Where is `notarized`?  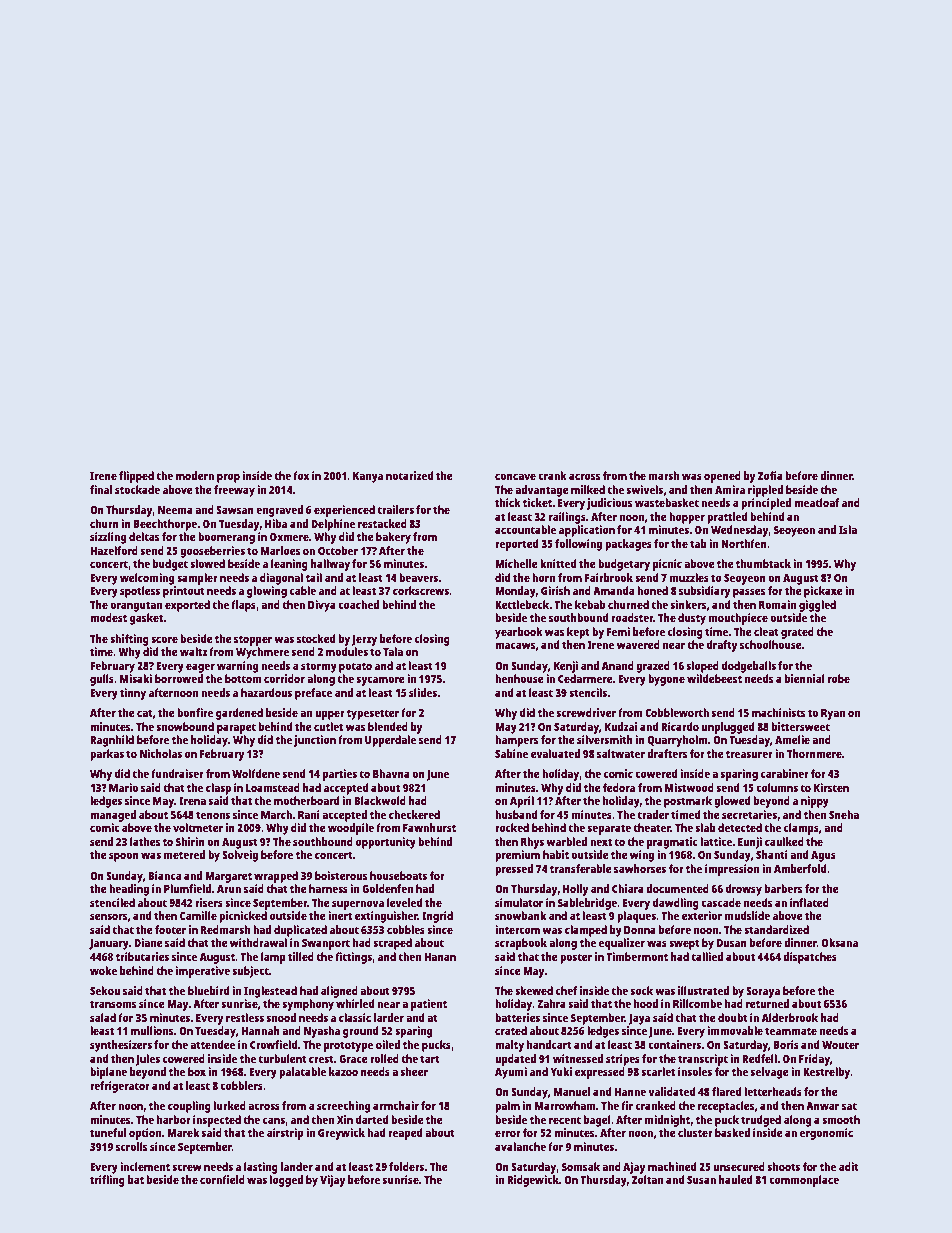
notarized is located at coordinates (409, 475).
